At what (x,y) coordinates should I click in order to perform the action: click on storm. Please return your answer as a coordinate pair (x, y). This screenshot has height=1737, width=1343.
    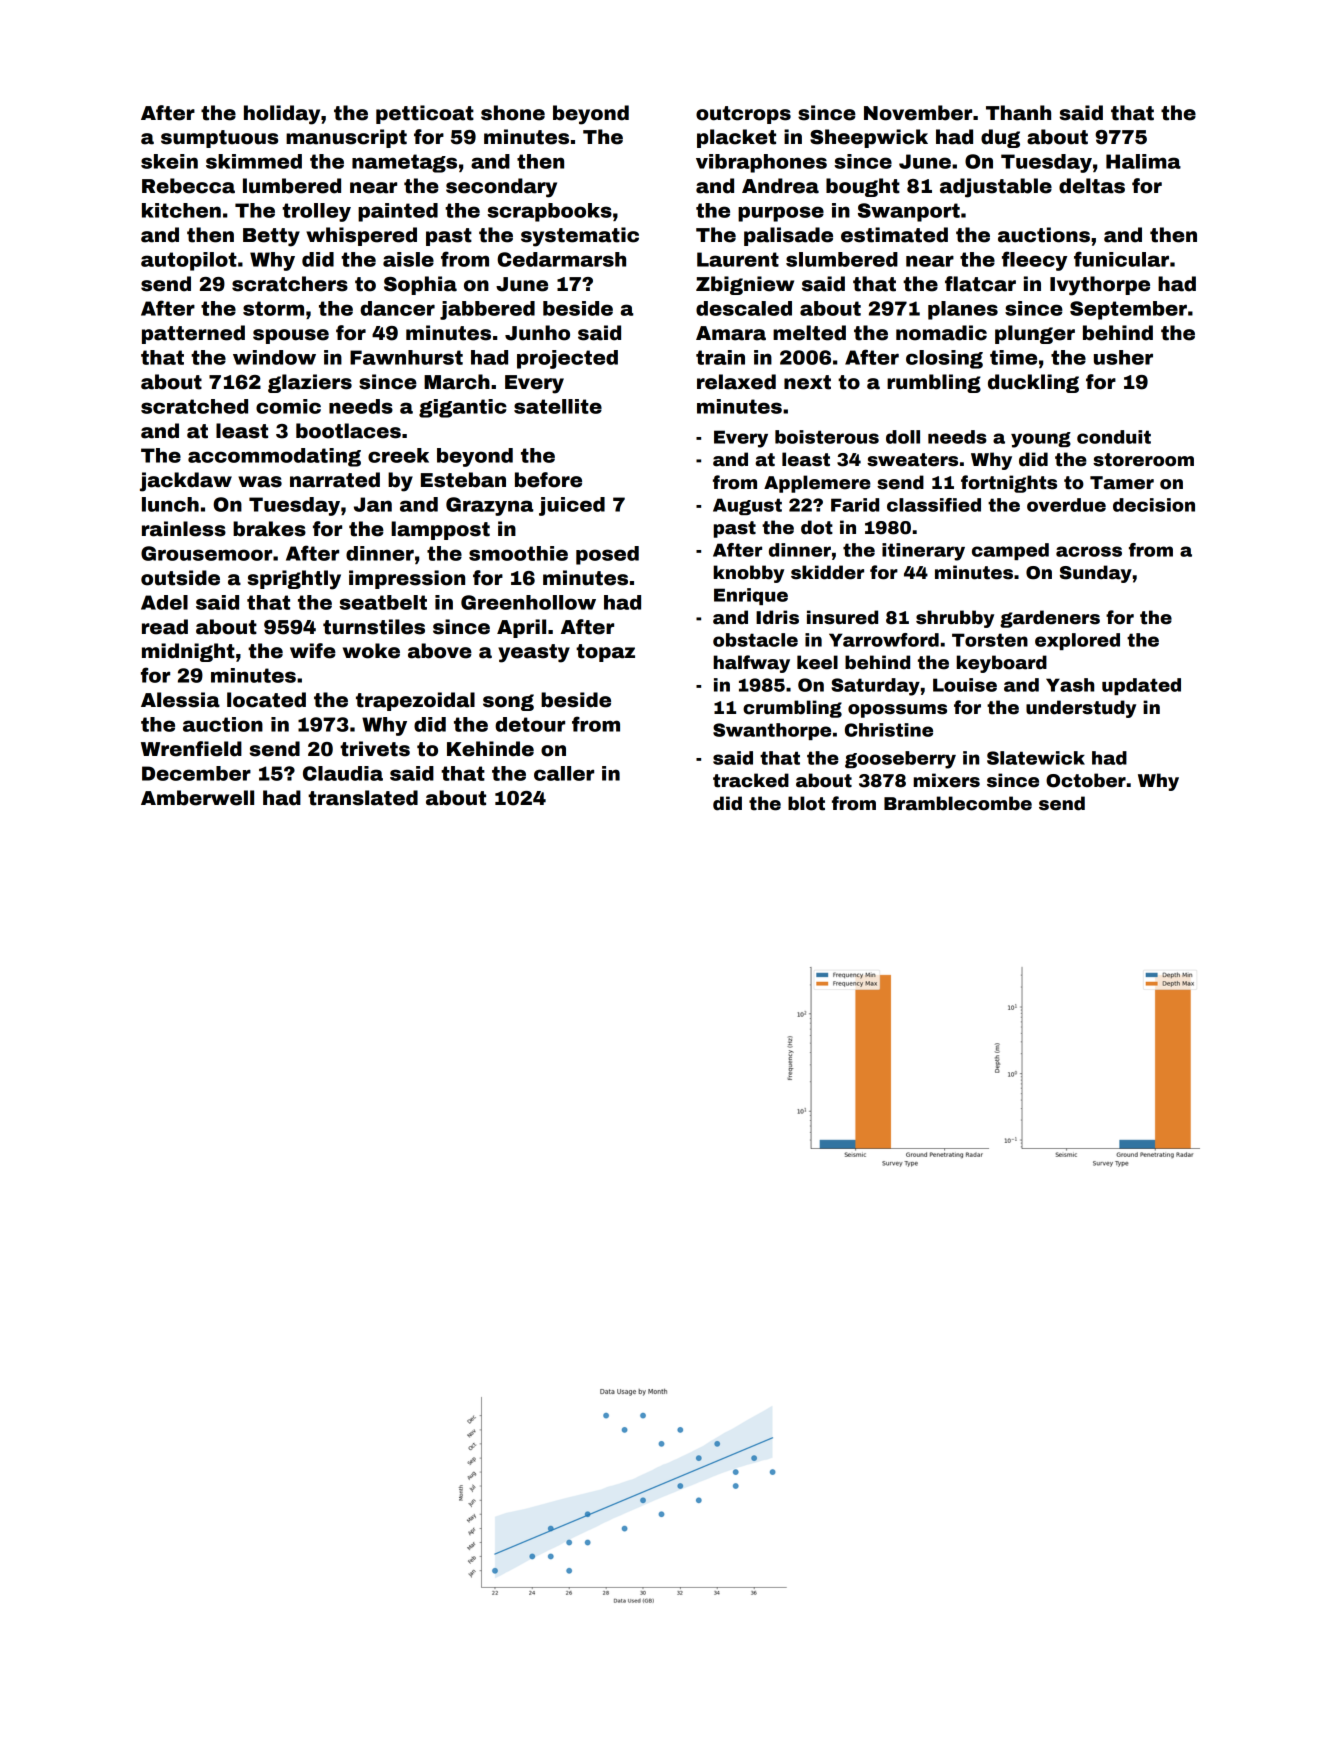
    Looking at the image, I should click on (273, 308).
